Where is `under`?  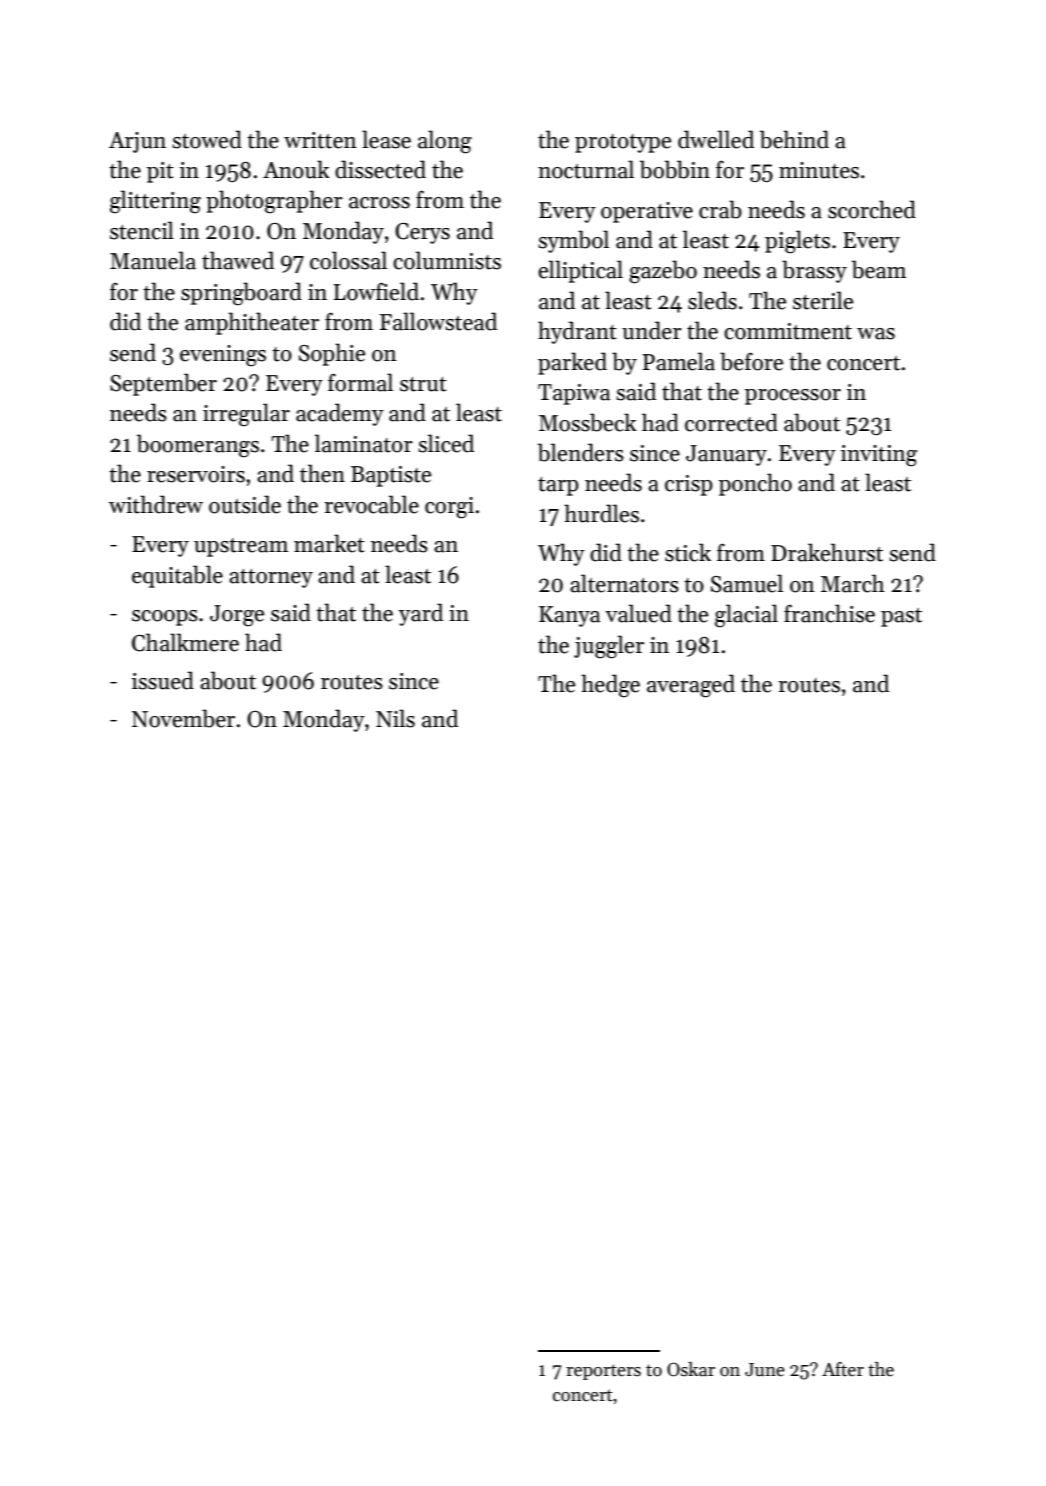 under is located at coordinates (652, 330).
